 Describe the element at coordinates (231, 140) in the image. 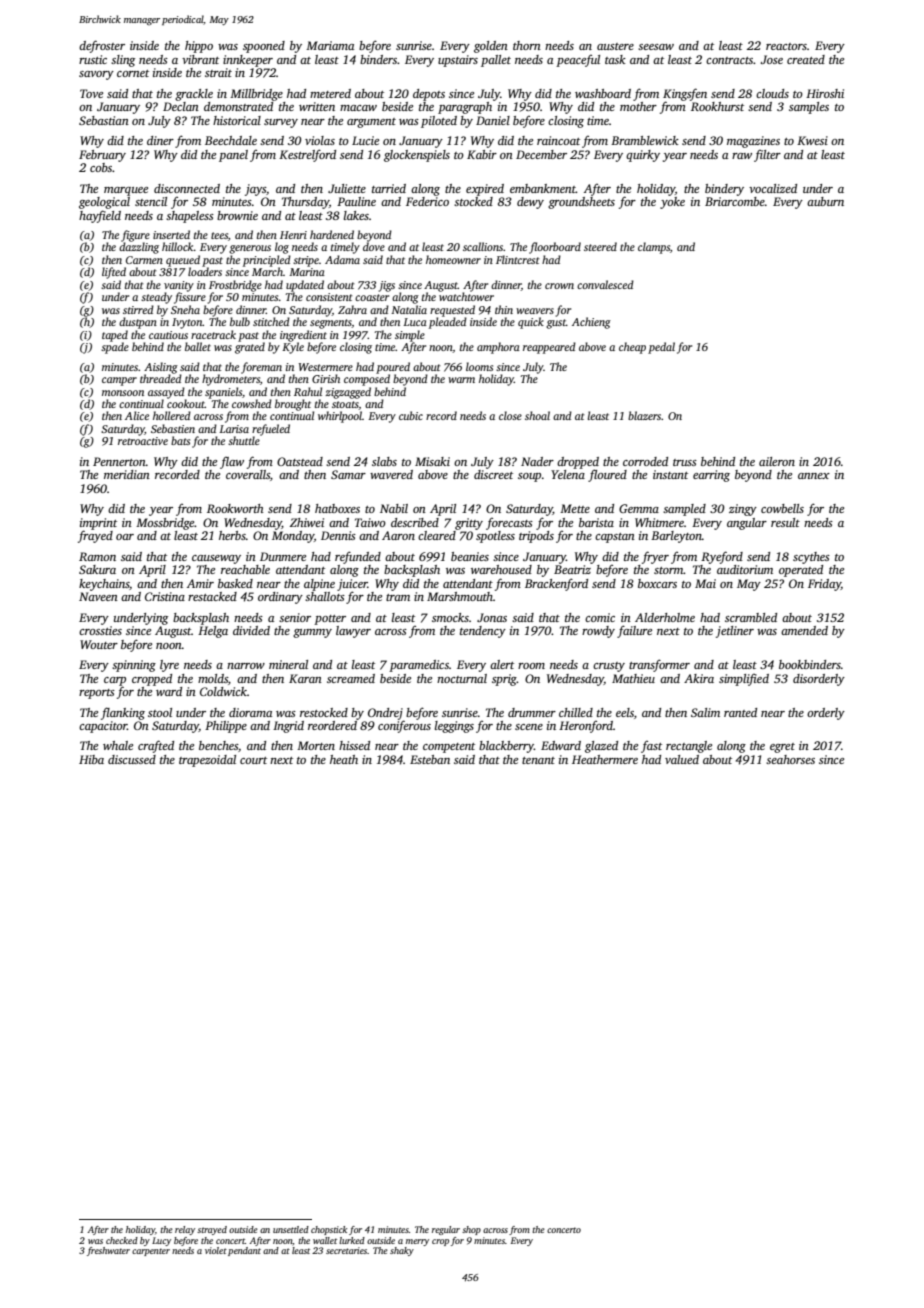

I see `Beechdale` at that location.
